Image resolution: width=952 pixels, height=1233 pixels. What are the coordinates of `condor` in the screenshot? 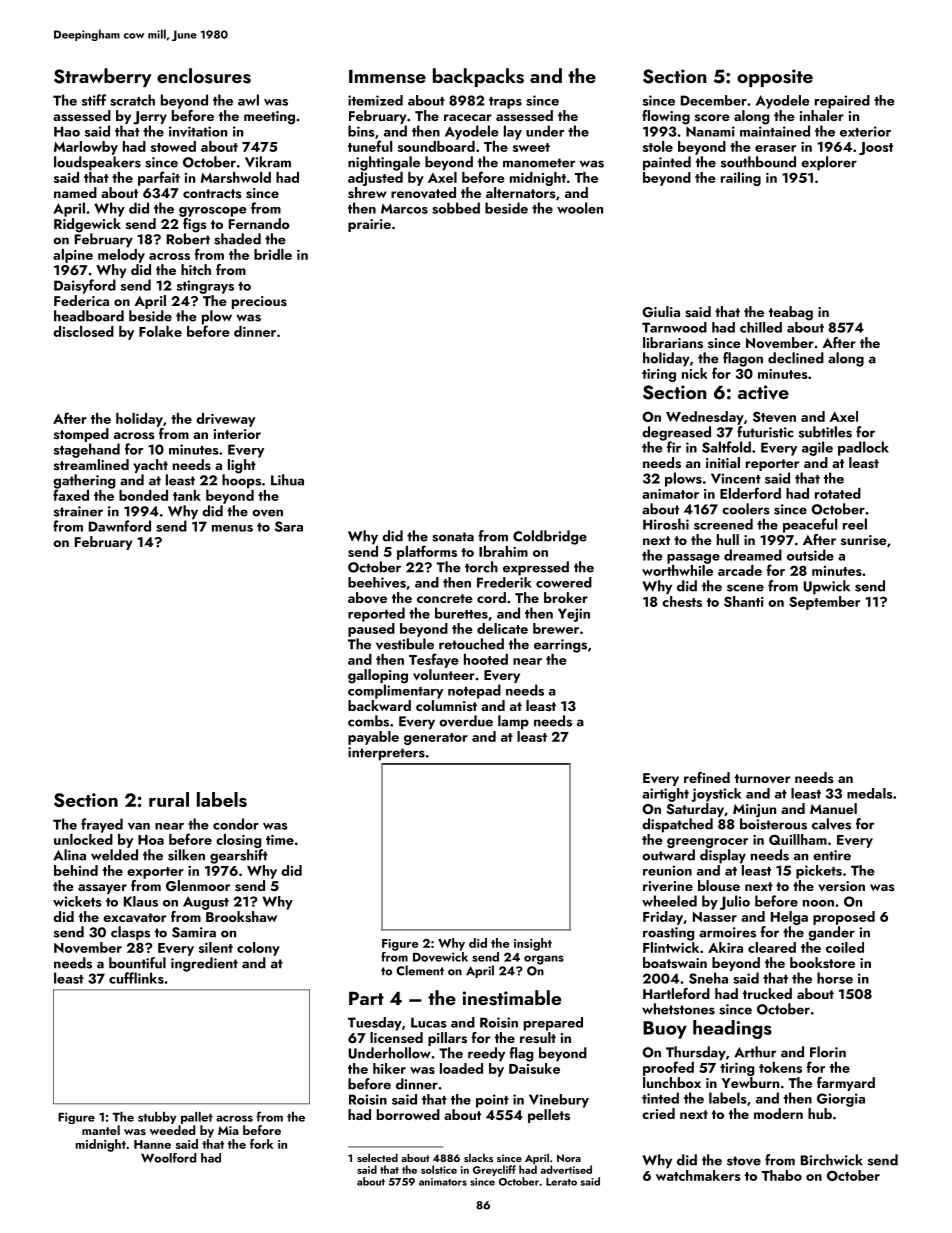 It's located at (236, 824).
